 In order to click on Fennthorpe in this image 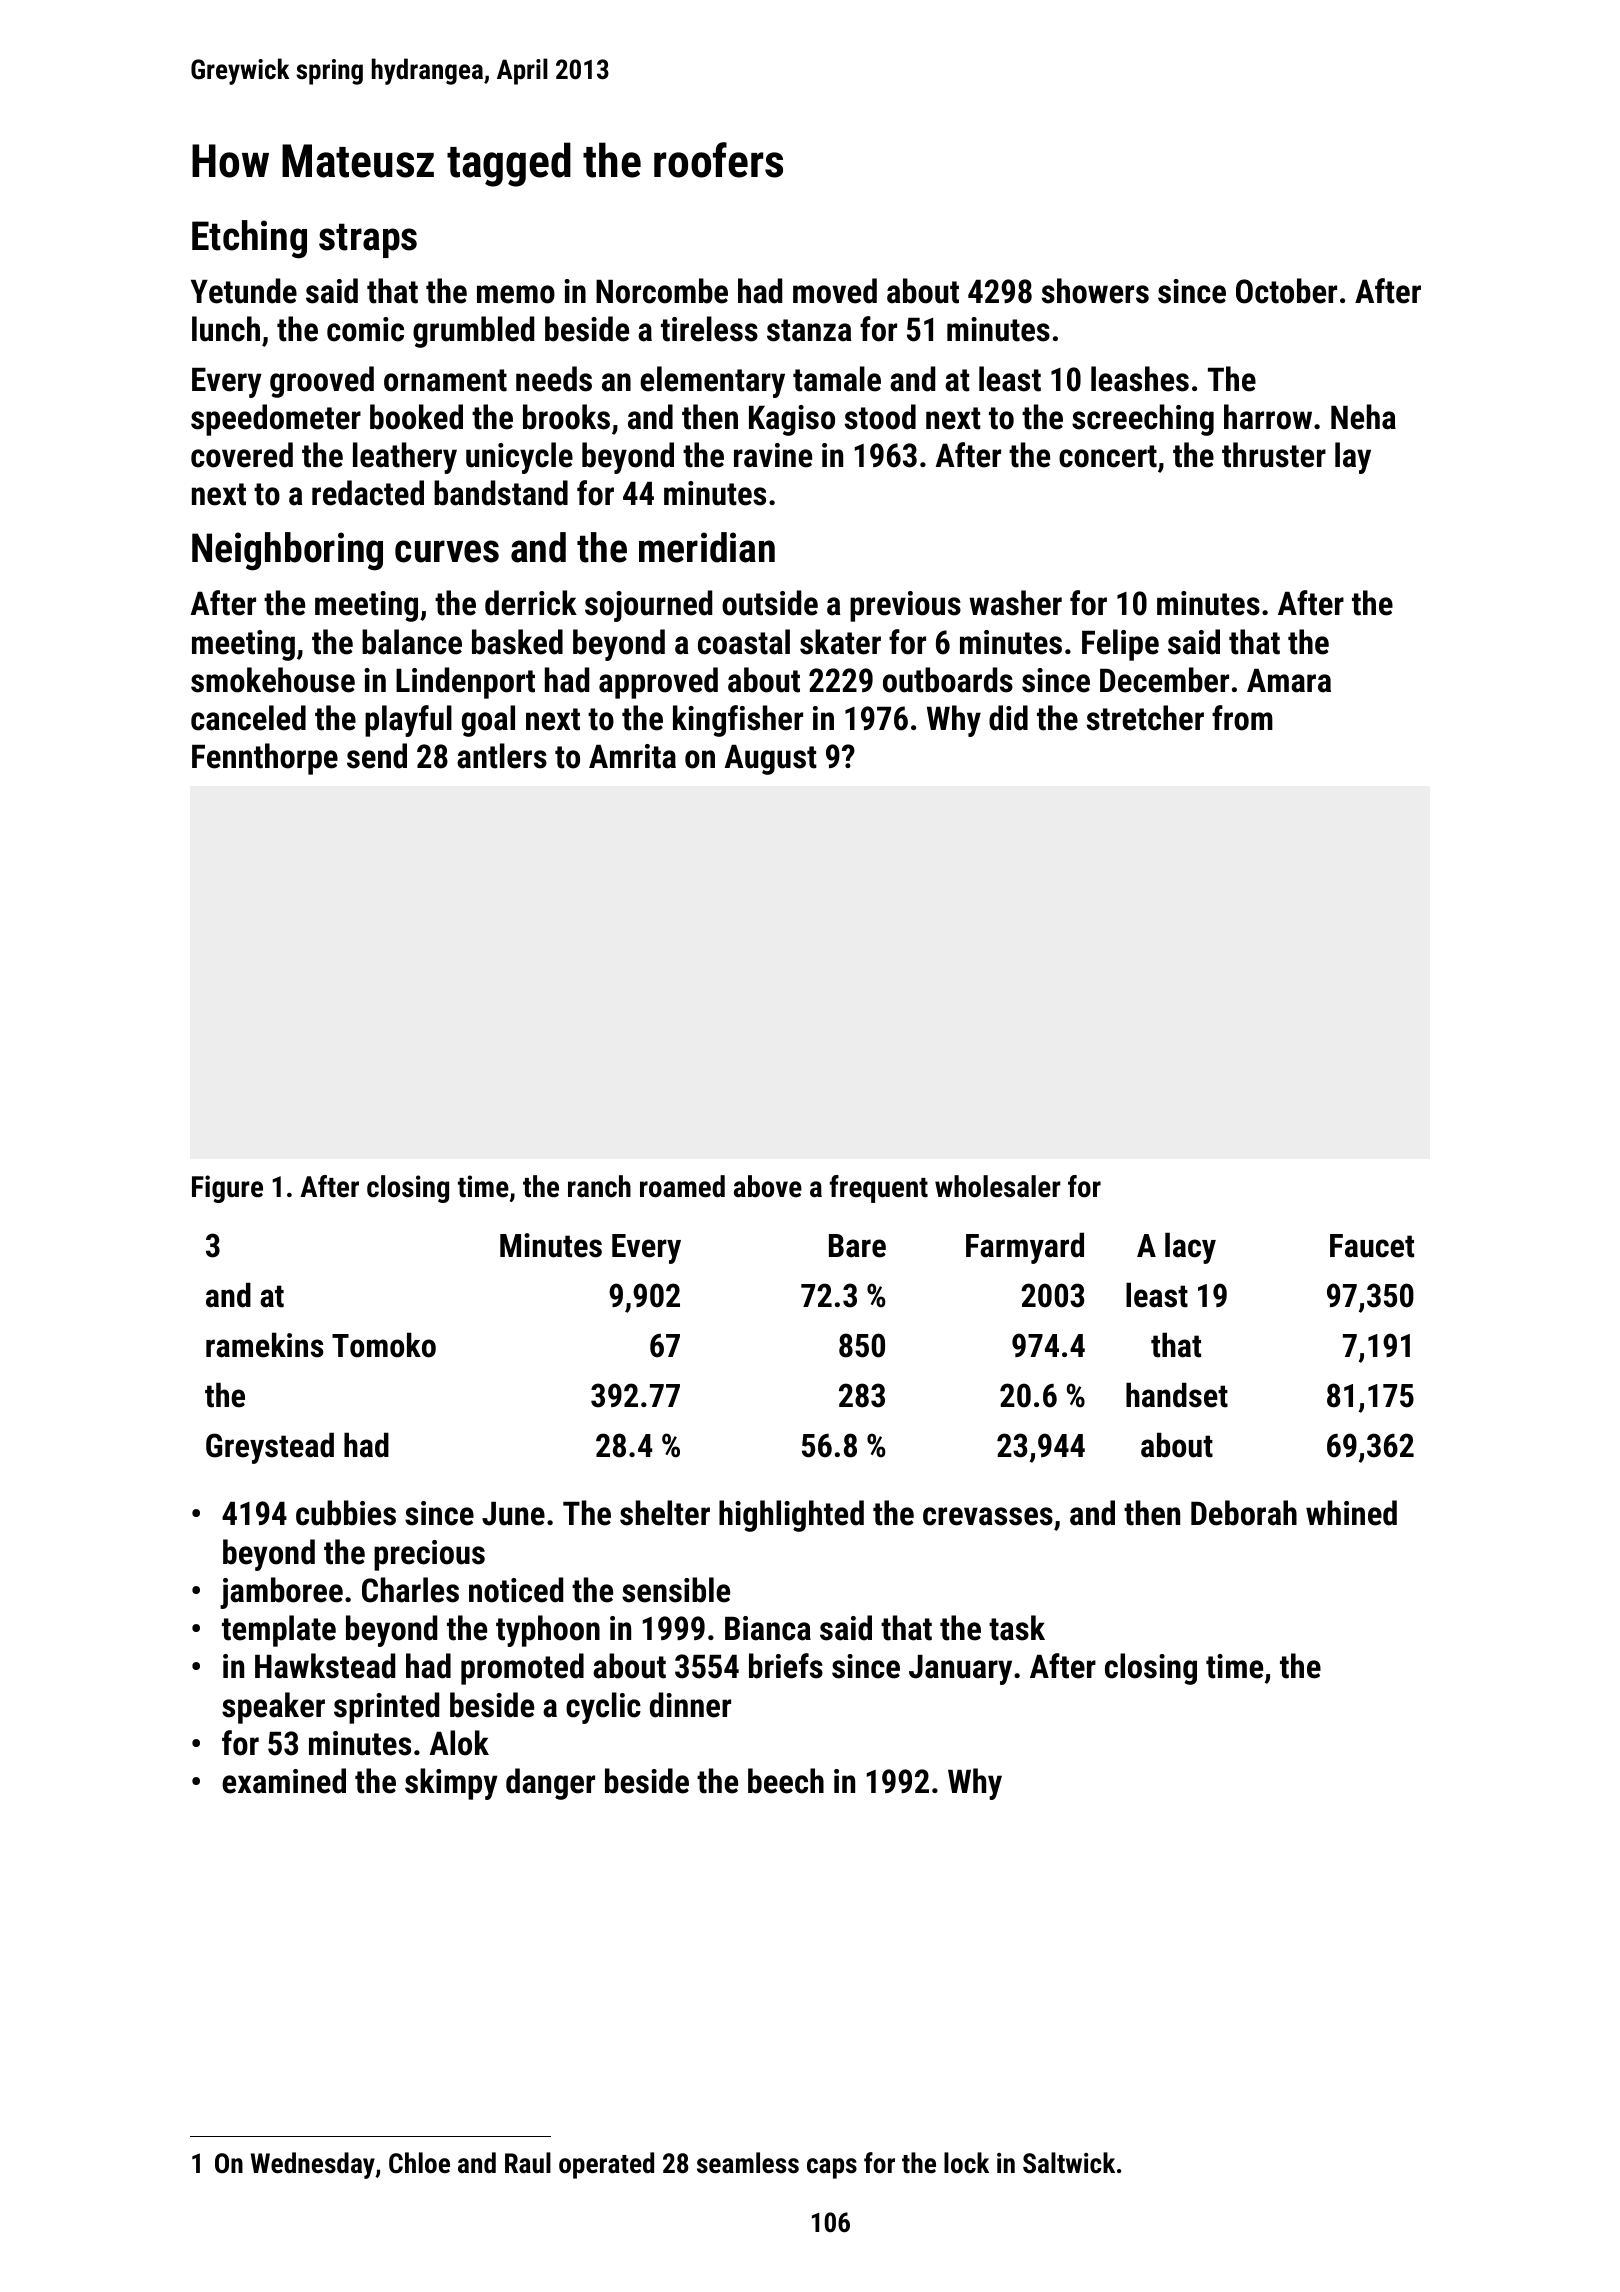, I will do `click(265, 759)`.
